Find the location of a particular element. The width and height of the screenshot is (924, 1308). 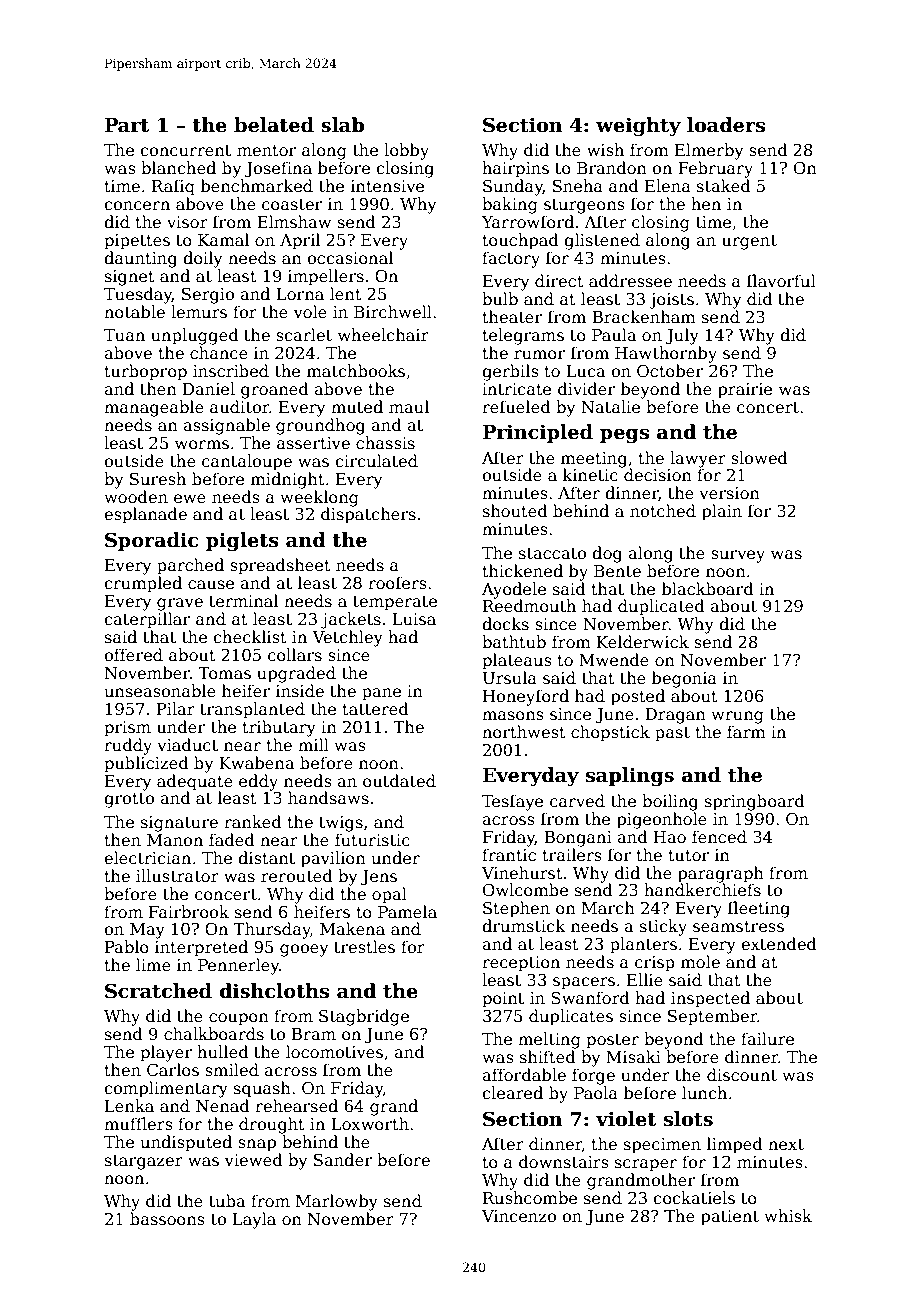

shouted is located at coordinates (515, 511).
